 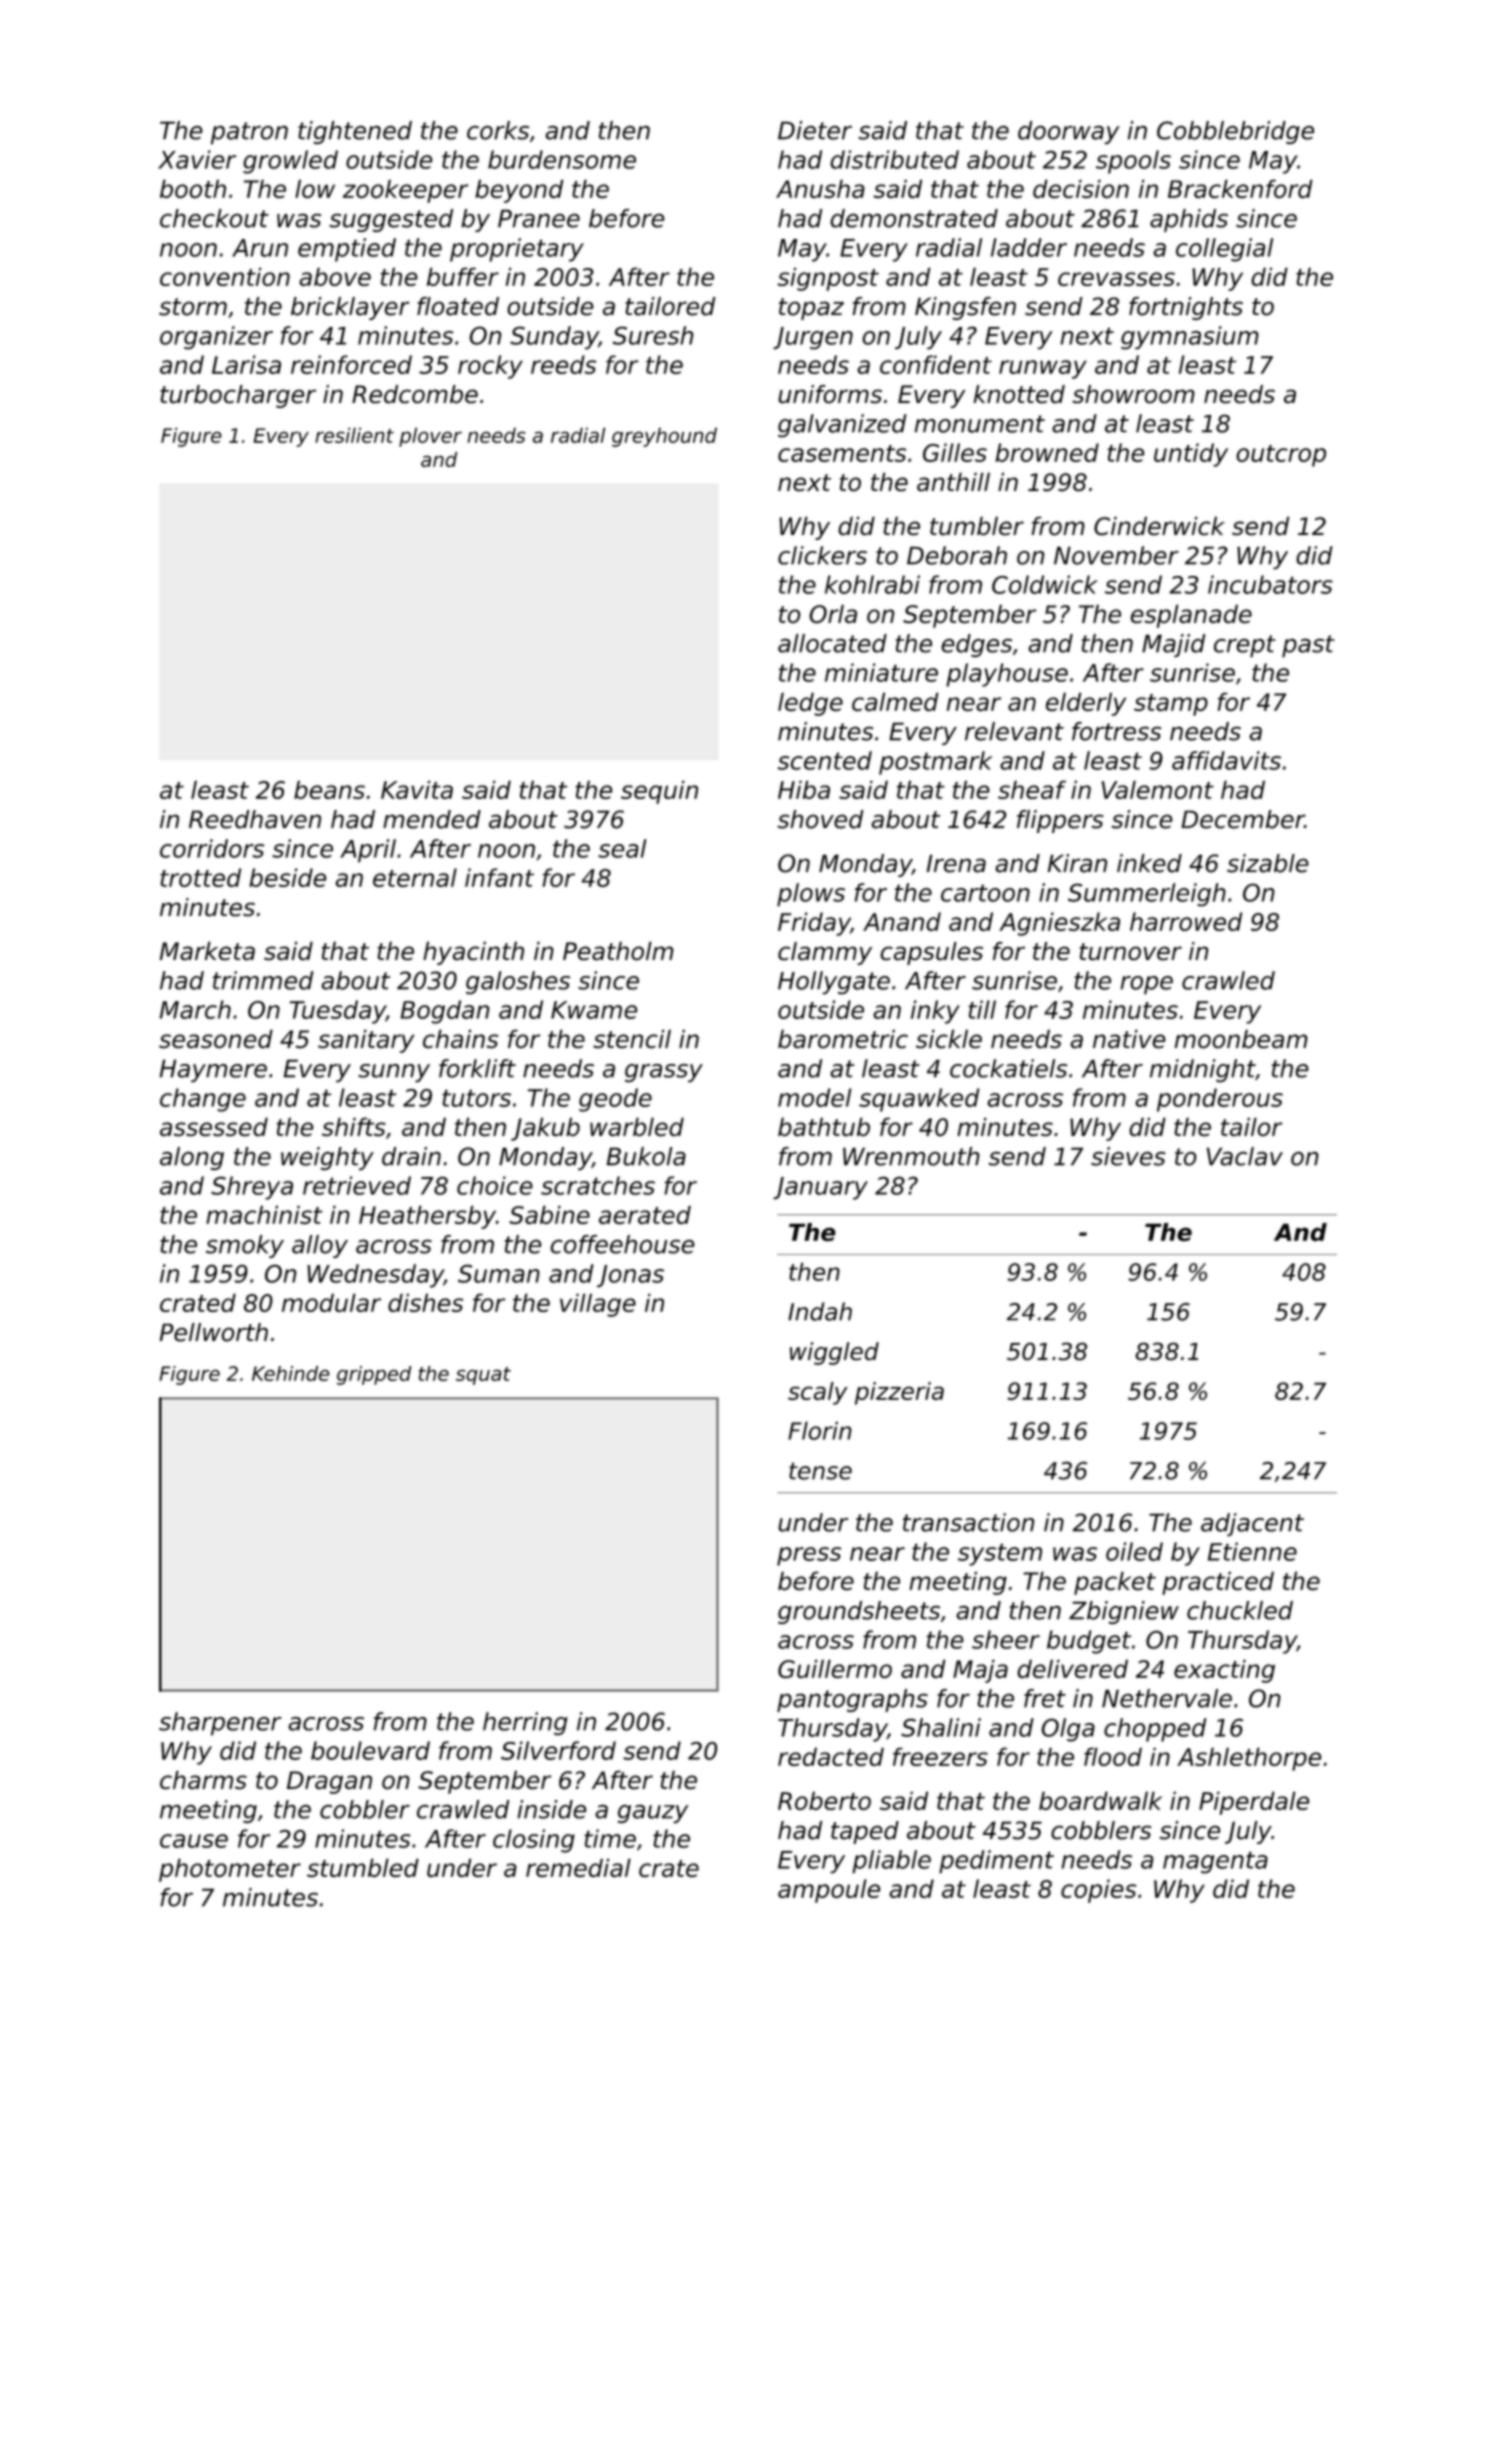 I want to click on patron, so click(x=249, y=133).
